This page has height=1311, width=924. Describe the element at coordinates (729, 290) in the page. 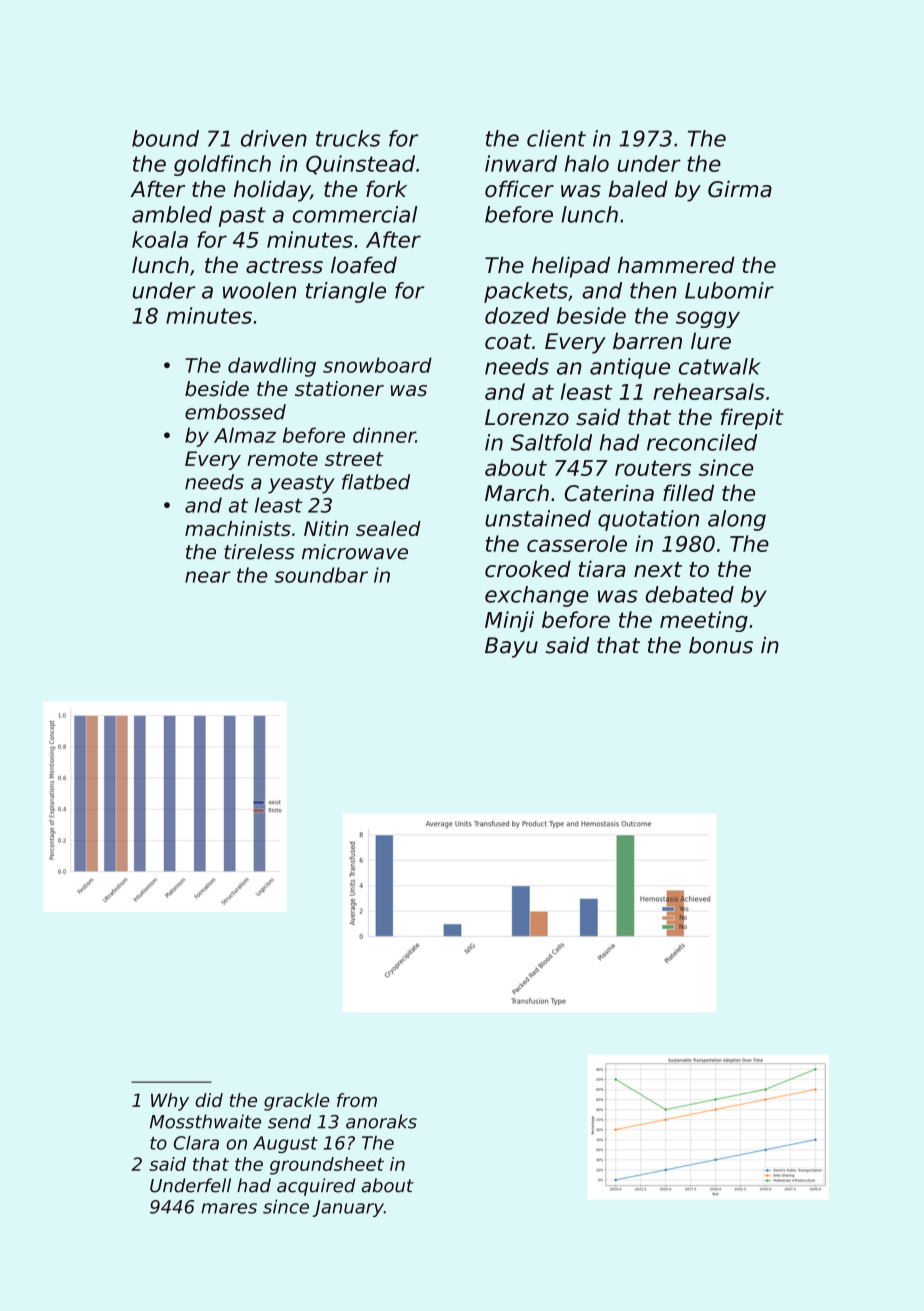

I see `Lubomir` at that location.
